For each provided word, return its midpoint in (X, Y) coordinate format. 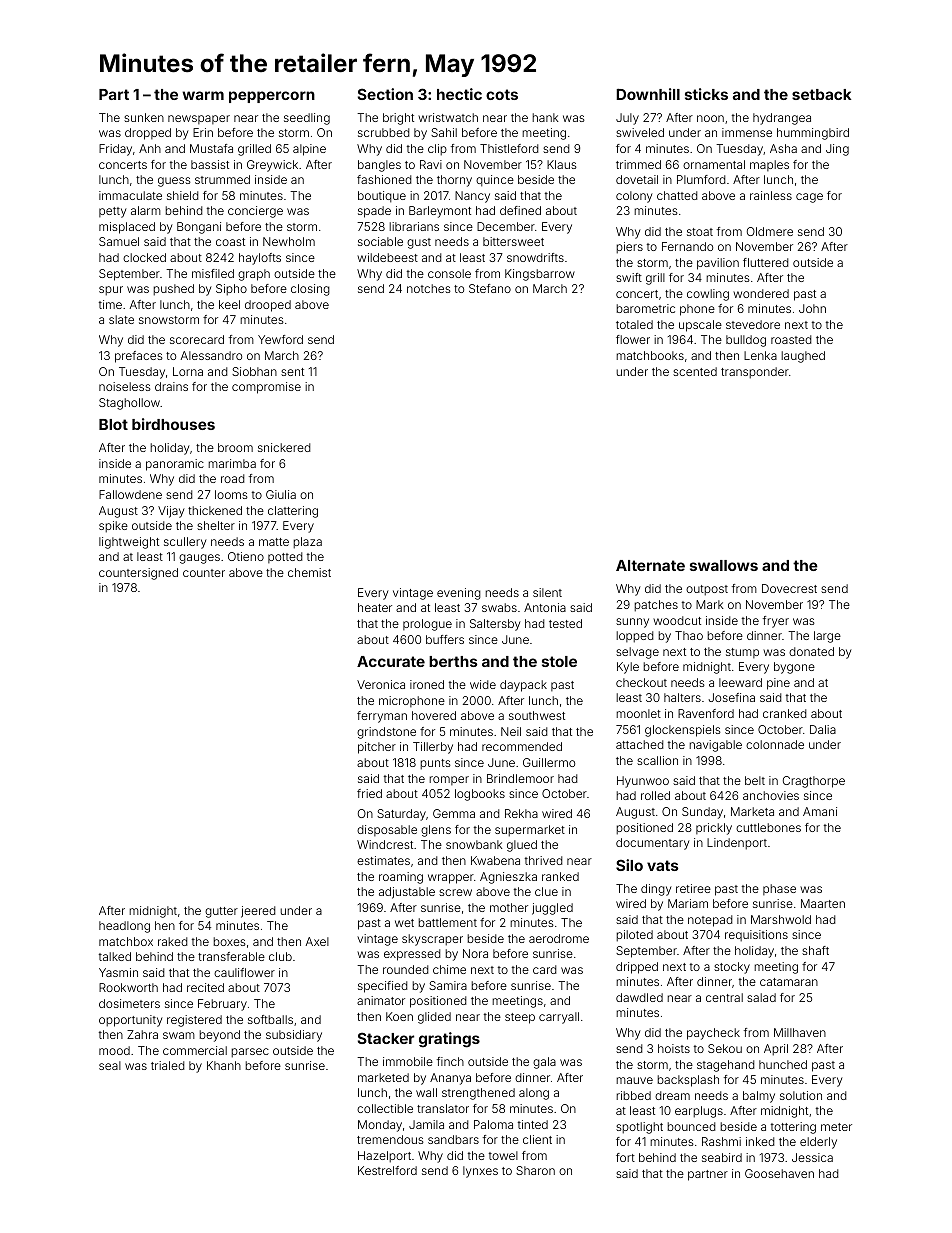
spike (113, 527)
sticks (706, 94)
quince (495, 181)
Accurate (391, 661)
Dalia (823, 729)
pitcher (377, 748)
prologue (427, 625)
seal (110, 1065)
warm (203, 95)
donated (811, 651)
